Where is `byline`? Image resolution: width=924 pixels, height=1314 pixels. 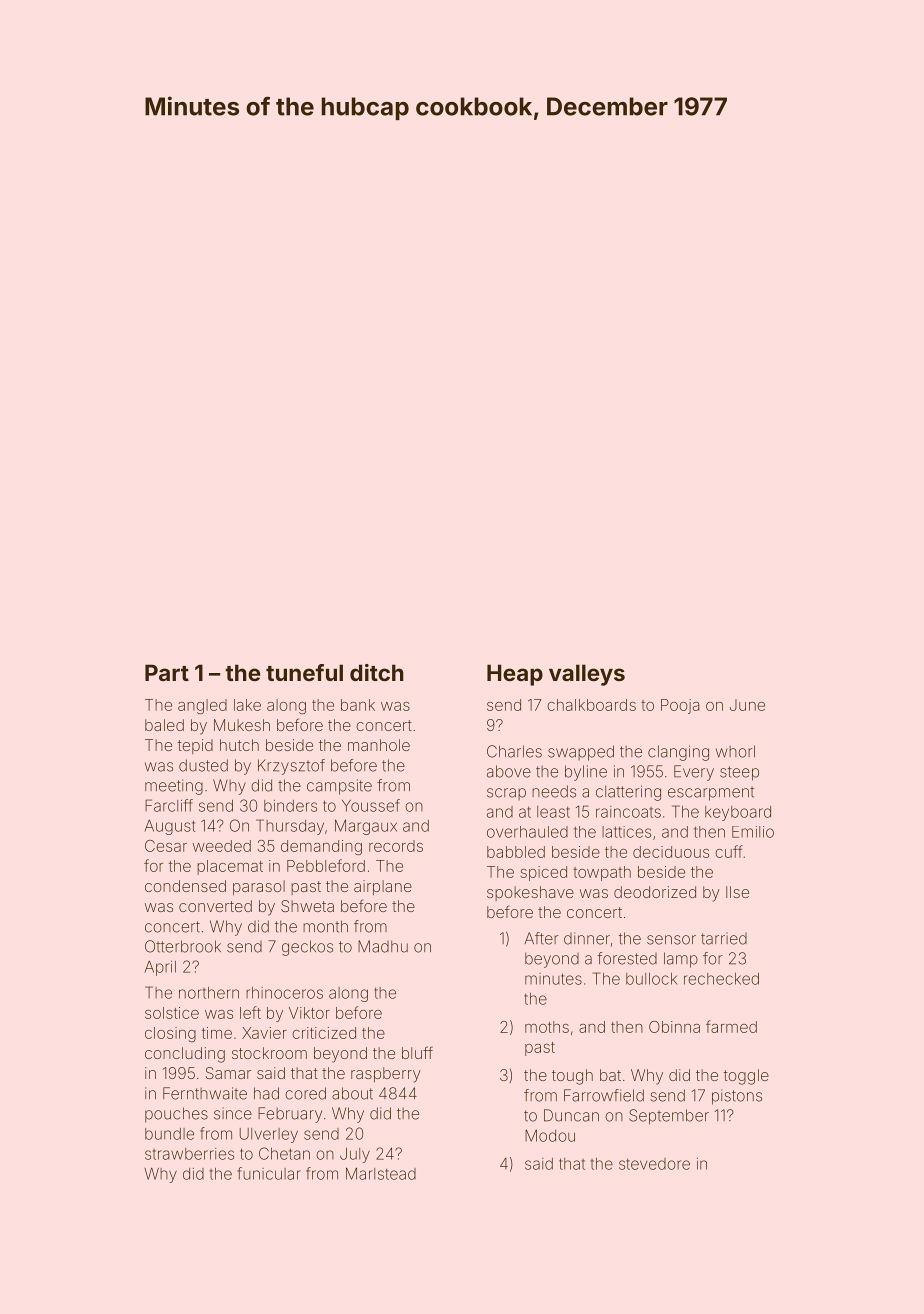
byline is located at coordinates (586, 773).
